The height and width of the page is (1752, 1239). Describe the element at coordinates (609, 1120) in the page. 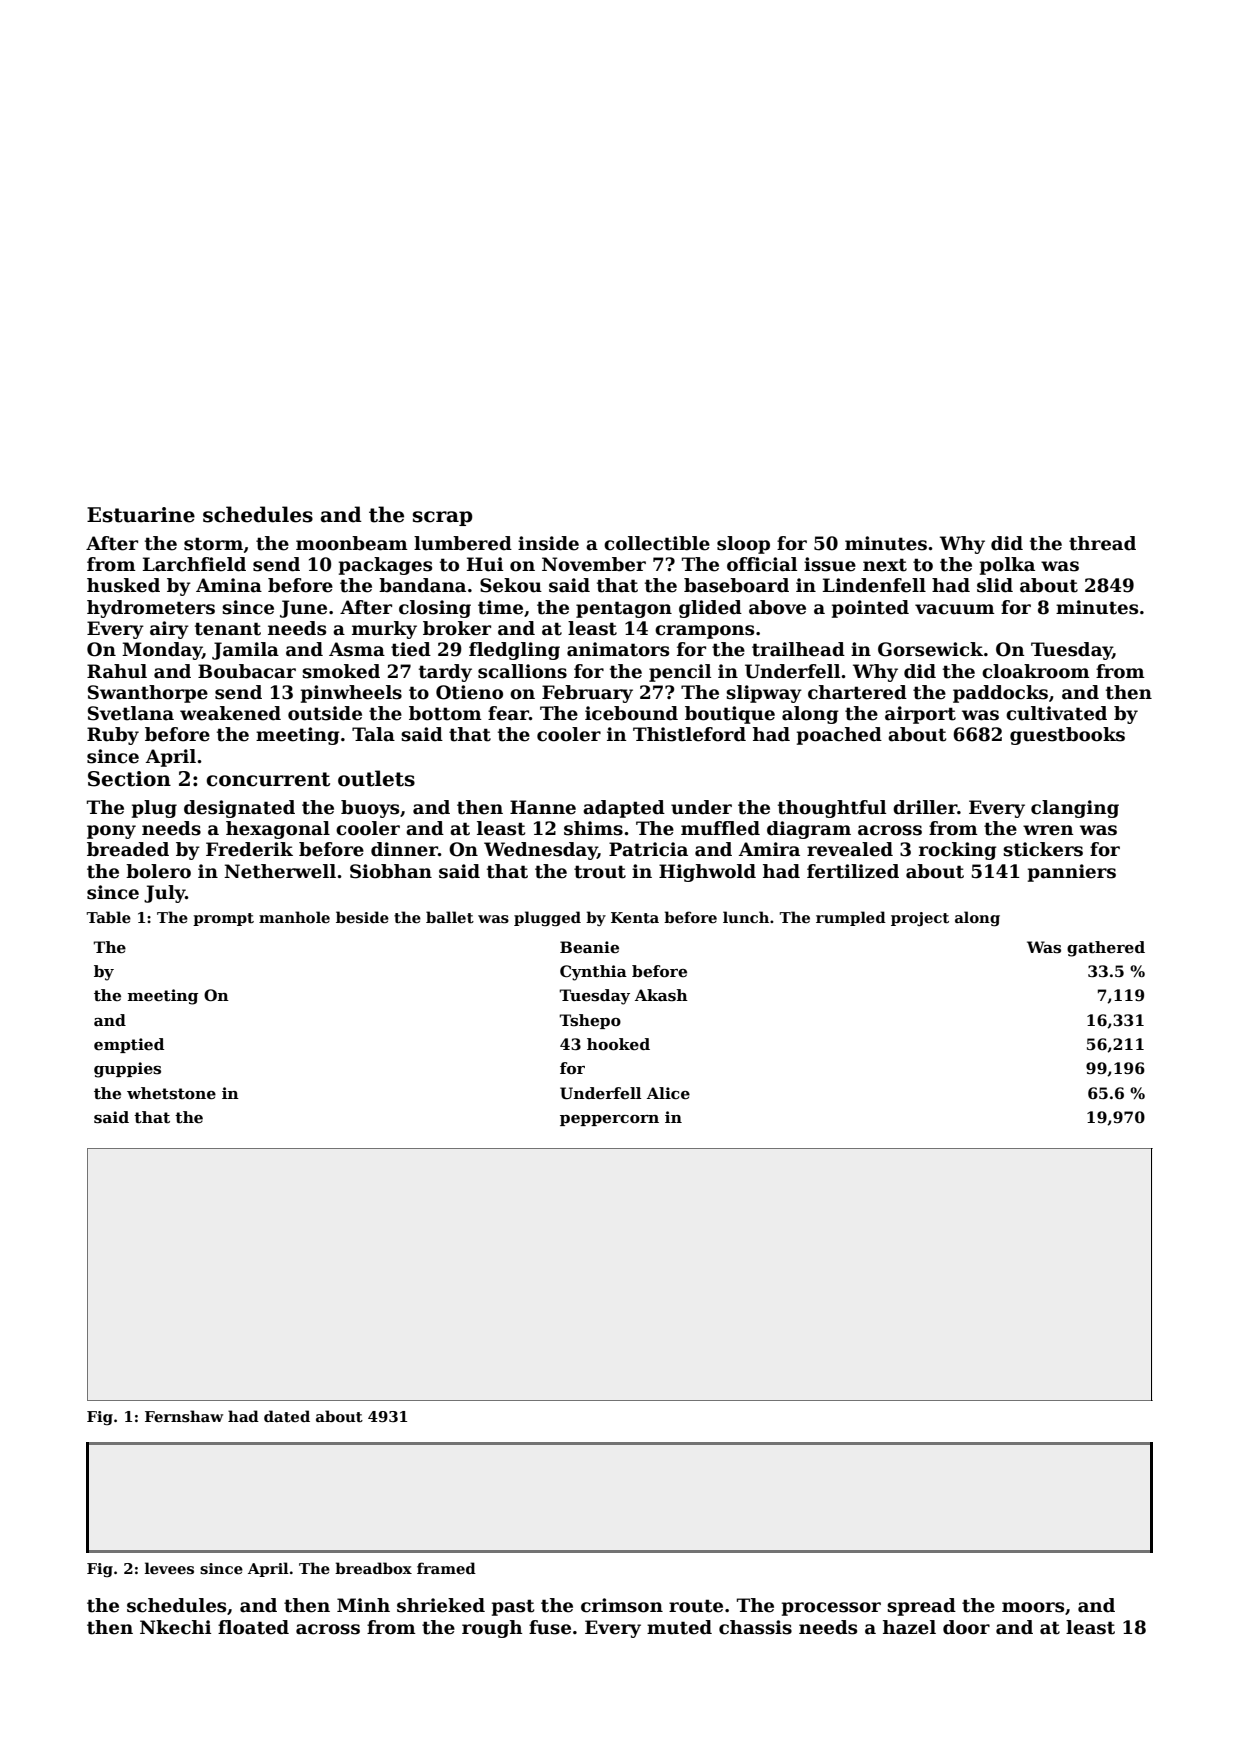

I see `peppercorn` at that location.
